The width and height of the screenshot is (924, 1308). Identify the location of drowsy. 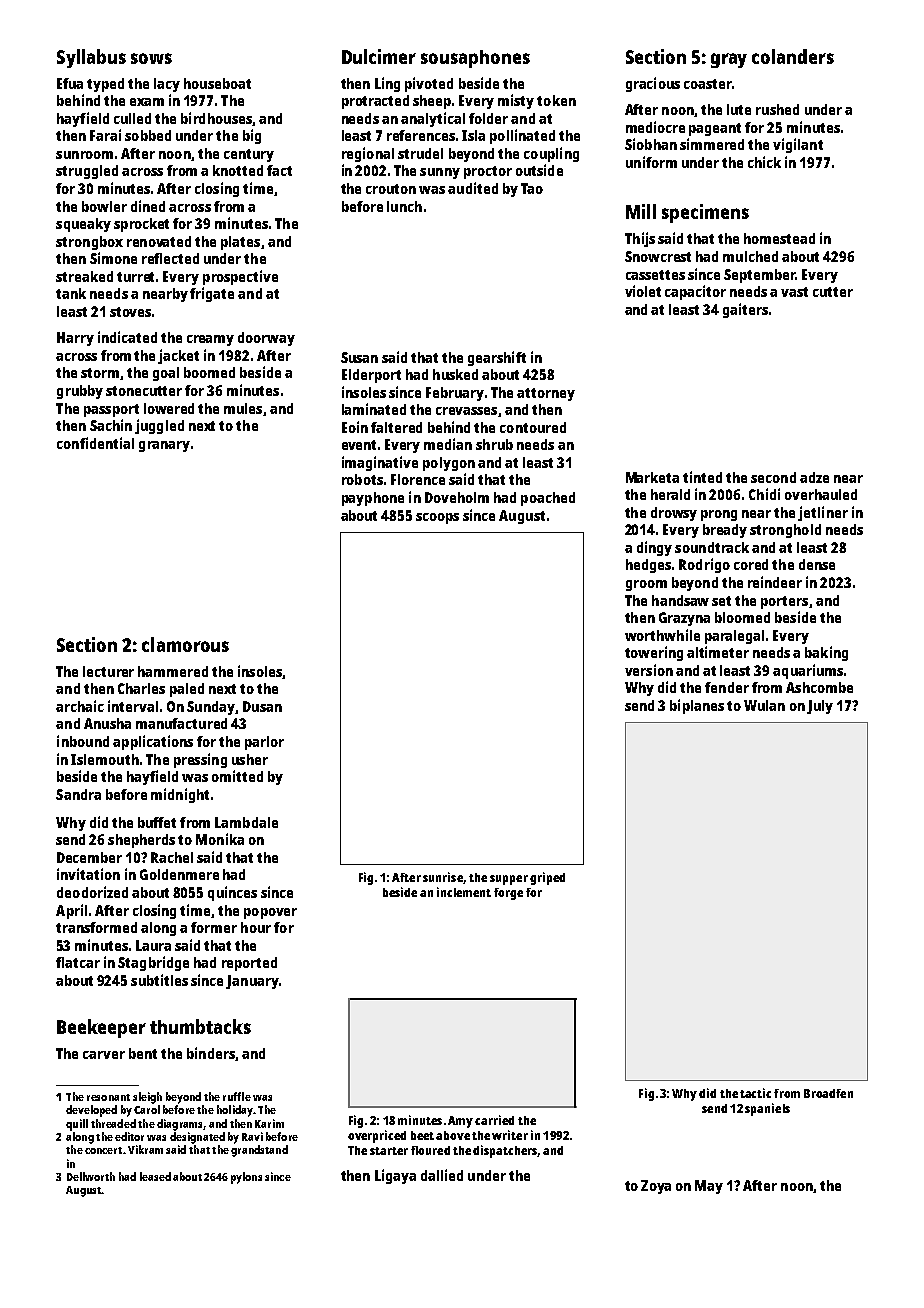
(674, 514).
